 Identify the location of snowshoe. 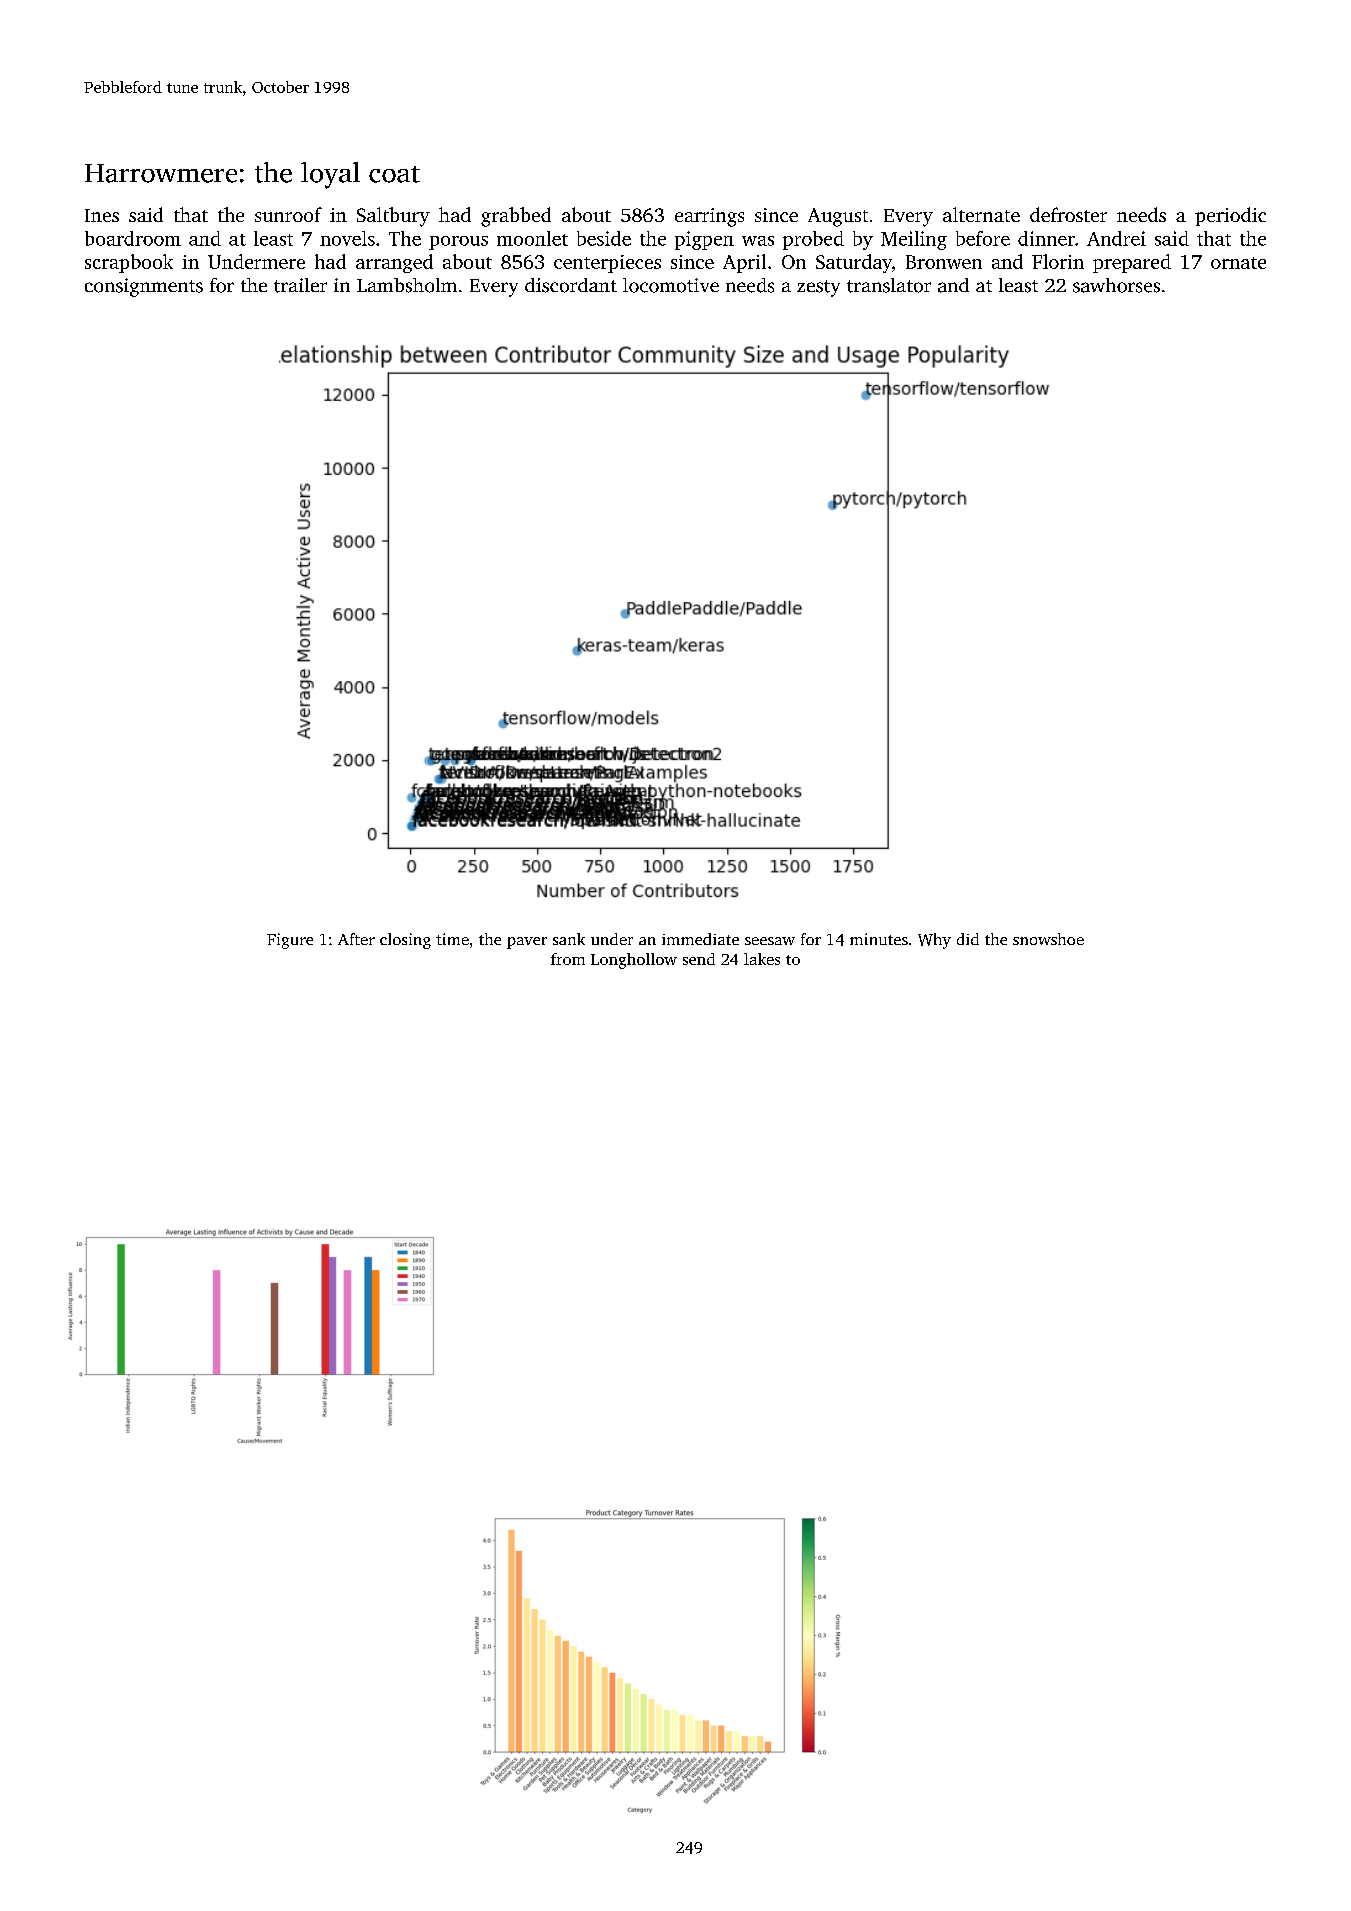
(1048, 939).
